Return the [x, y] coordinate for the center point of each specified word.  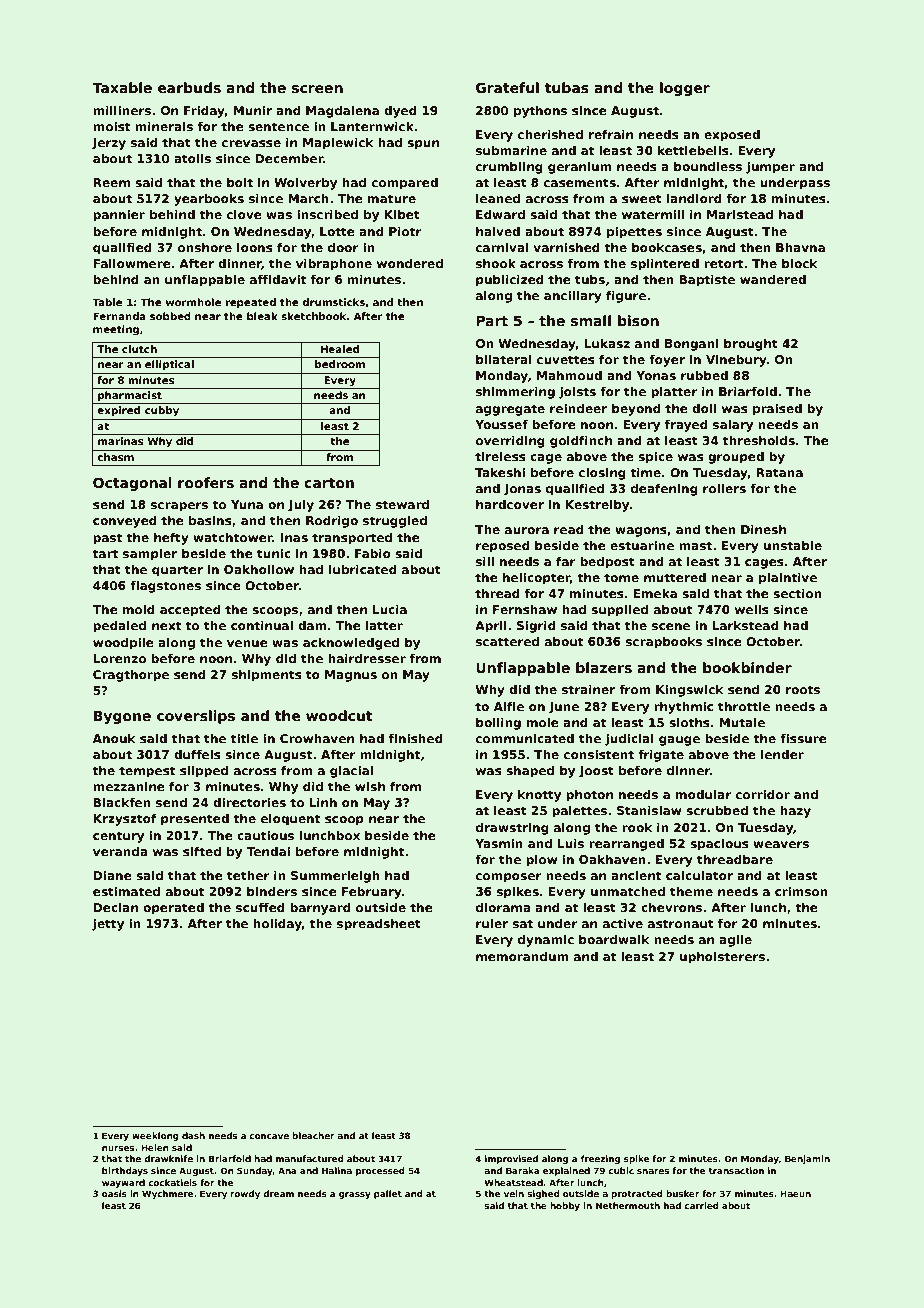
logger [685, 89]
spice [655, 458]
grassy [355, 1195]
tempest [147, 772]
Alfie [509, 706]
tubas [566, 87]
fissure [803, 738]
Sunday [255, 1171]
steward [402, 504]
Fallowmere [132, 263]
